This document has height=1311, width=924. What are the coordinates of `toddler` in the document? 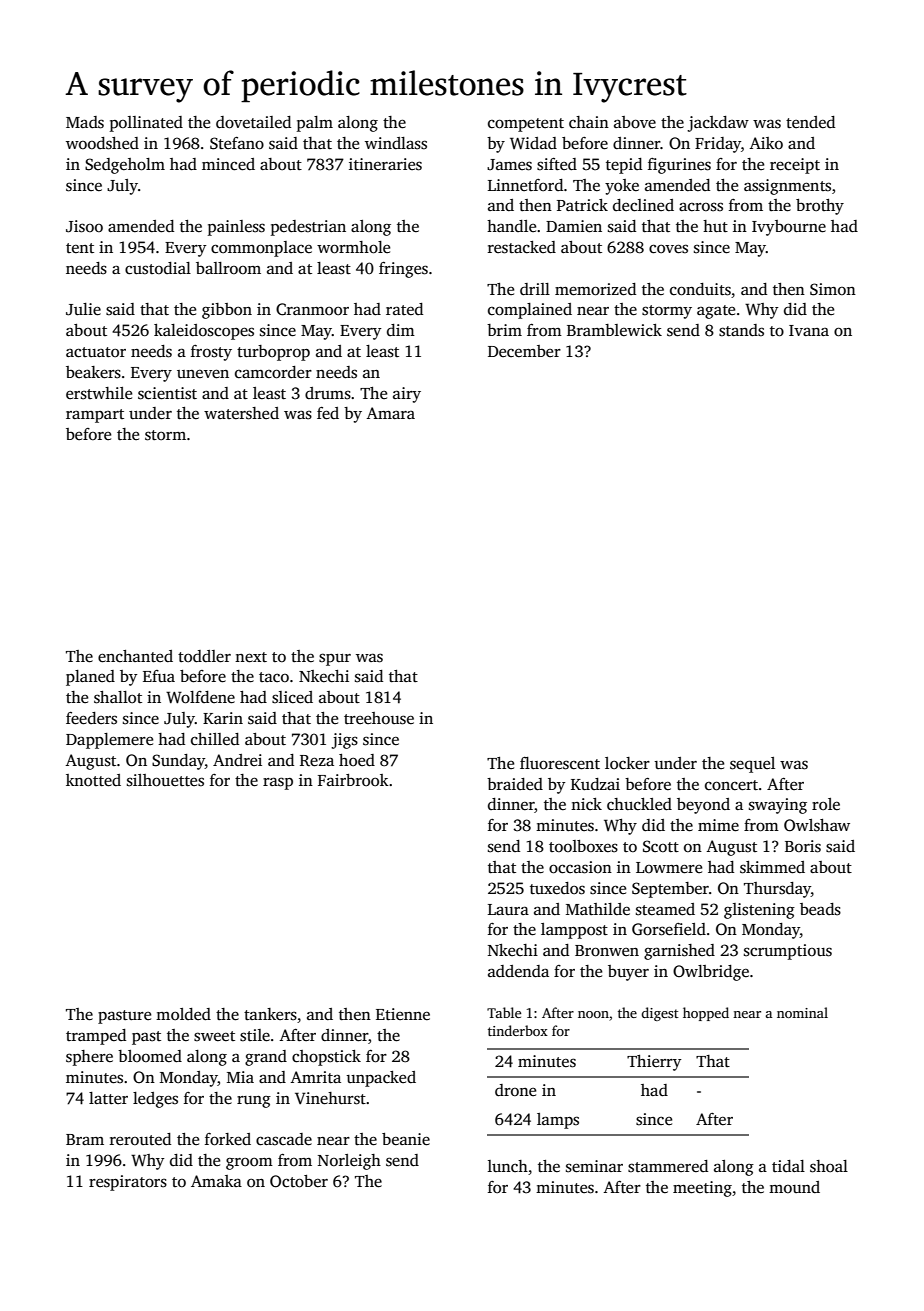 It's located at (204, 656).
